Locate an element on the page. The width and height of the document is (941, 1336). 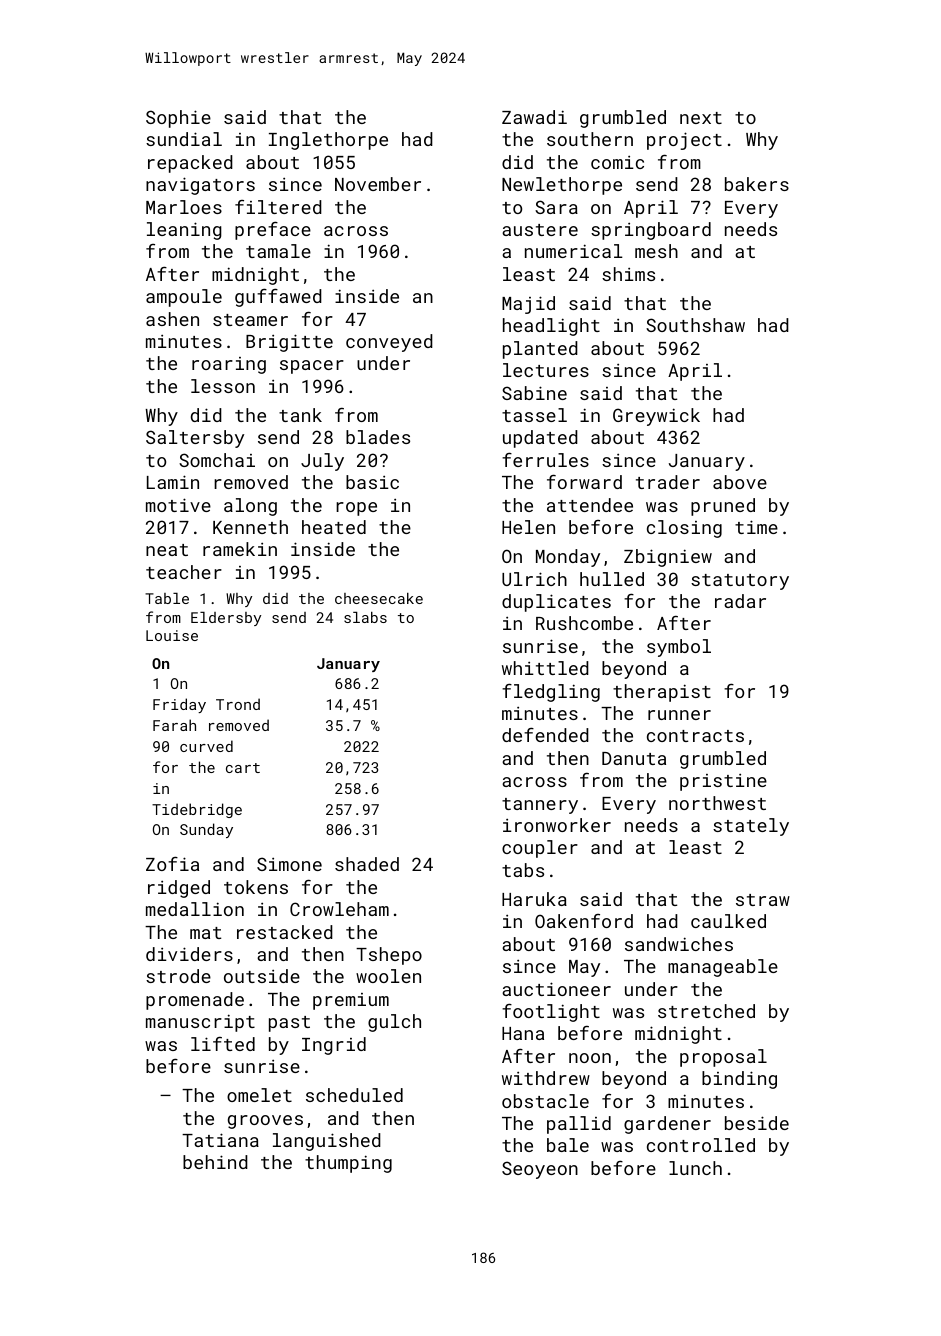
behind is located at coordinates (215, 1162).
